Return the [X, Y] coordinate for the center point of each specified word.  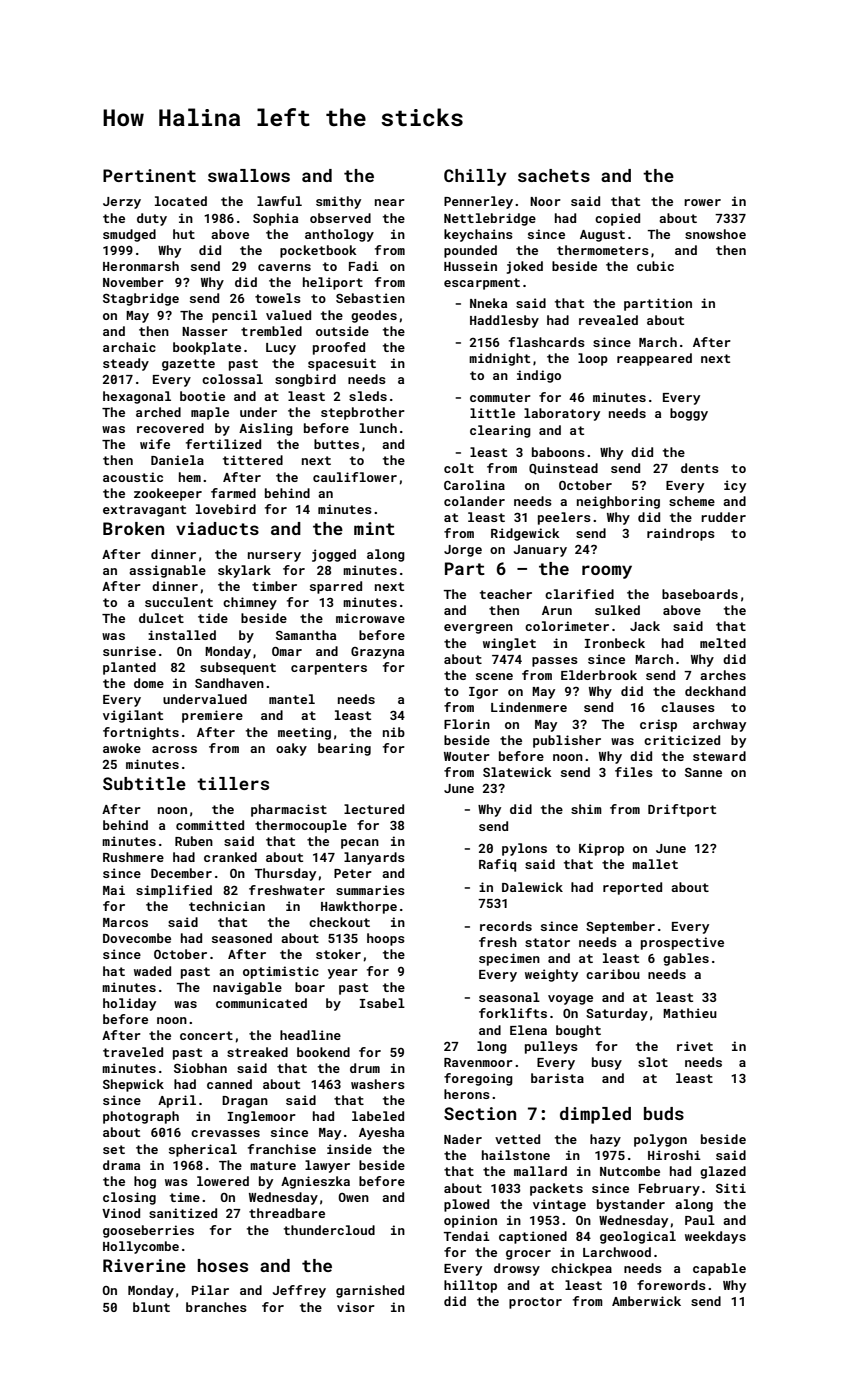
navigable [247, 988]
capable [719, 1269]
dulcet [161, 618]
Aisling [266, 429]
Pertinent [149, 175]
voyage [570, 1000]
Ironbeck [615, 643]
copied [617, 219]
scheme [692, 501]
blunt [151, 1307]
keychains [478, 235]
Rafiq [497, 865]
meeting [304, 733]
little [492, 413]
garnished [370, 1291]
